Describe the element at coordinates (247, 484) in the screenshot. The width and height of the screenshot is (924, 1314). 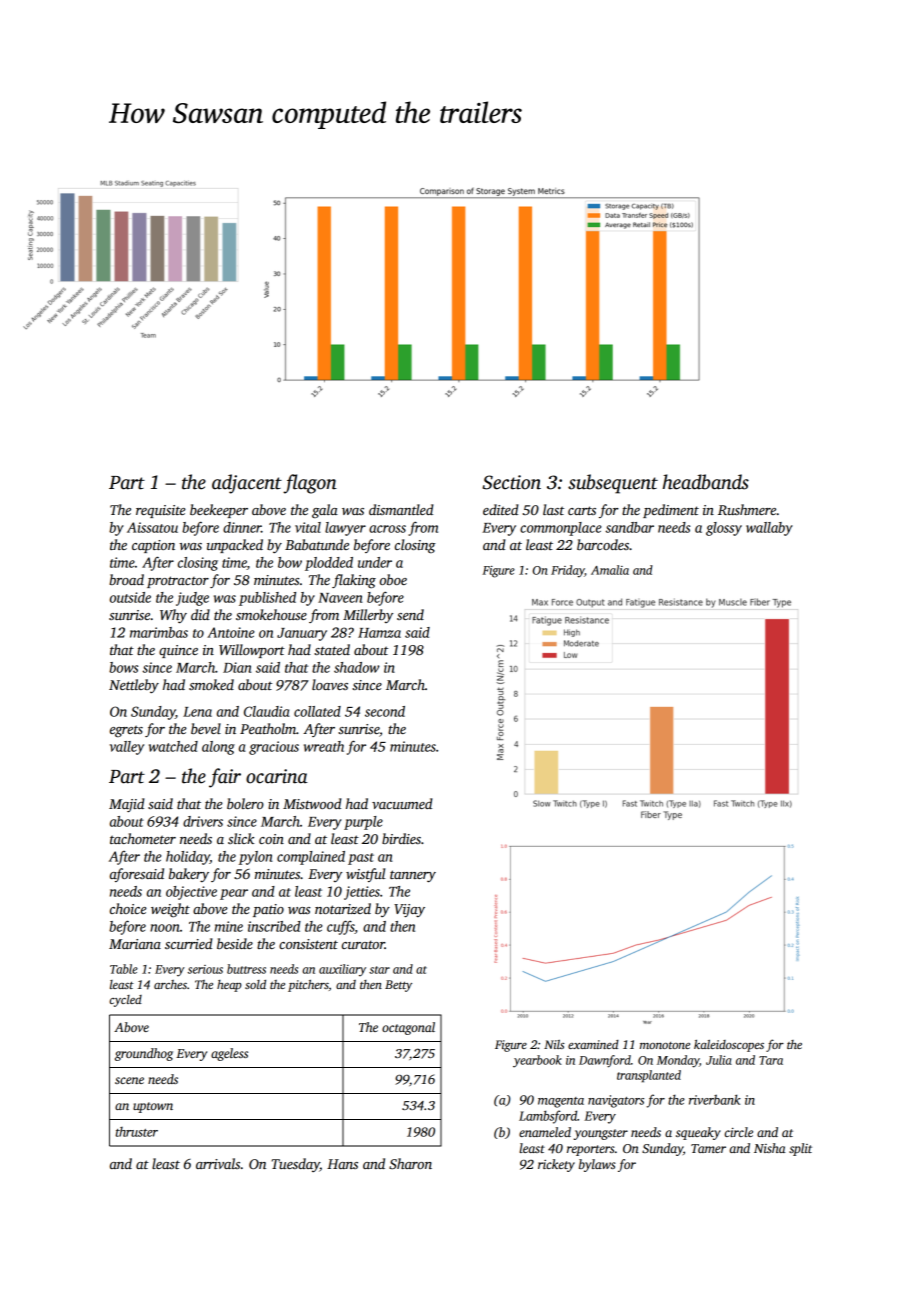
I see `adjacent` at that location.
